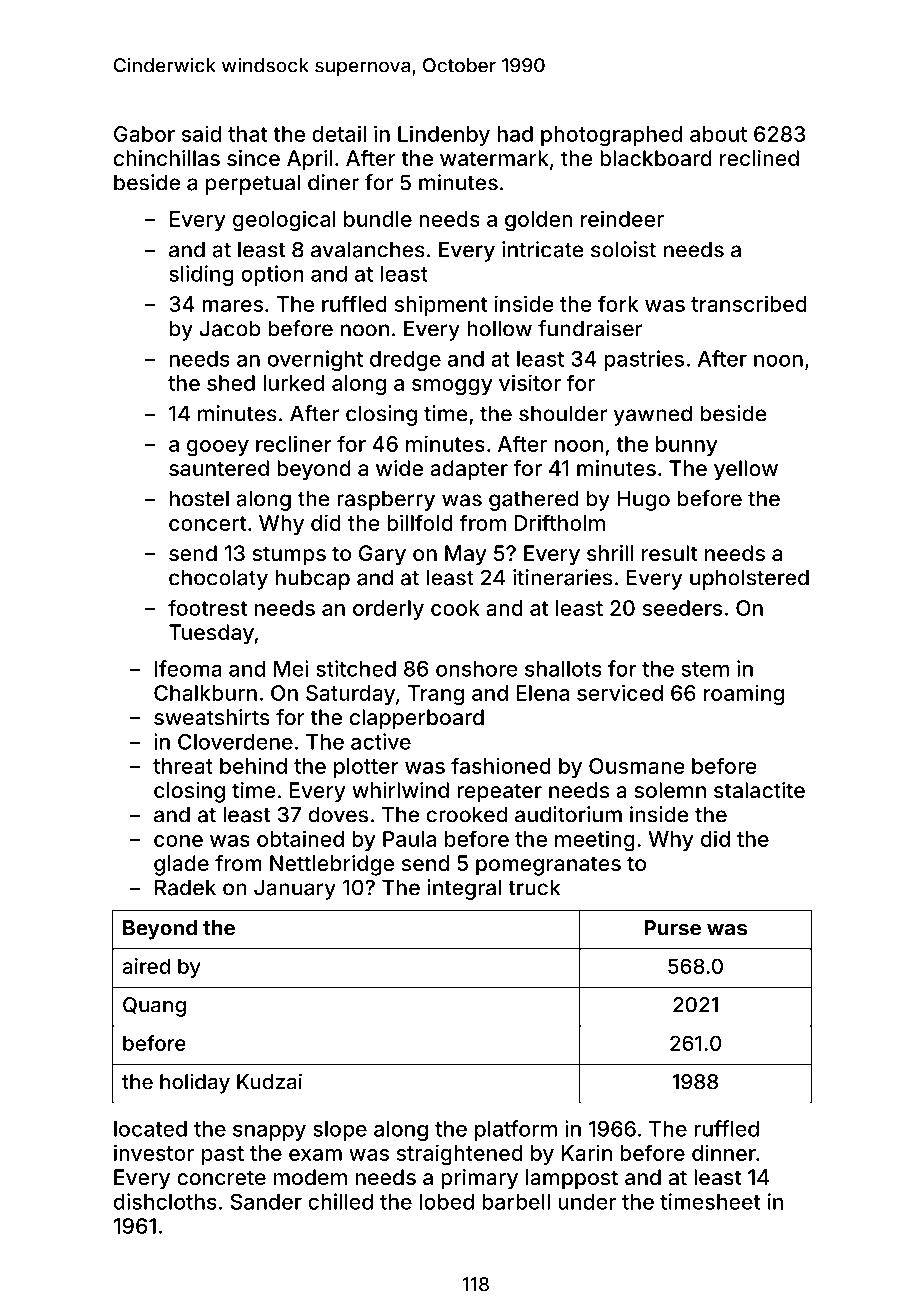 This page has height=1314, width=924. What do you see at coordinates (295, 889) in the page?
I see `January` at bounding box center [295, 889].
